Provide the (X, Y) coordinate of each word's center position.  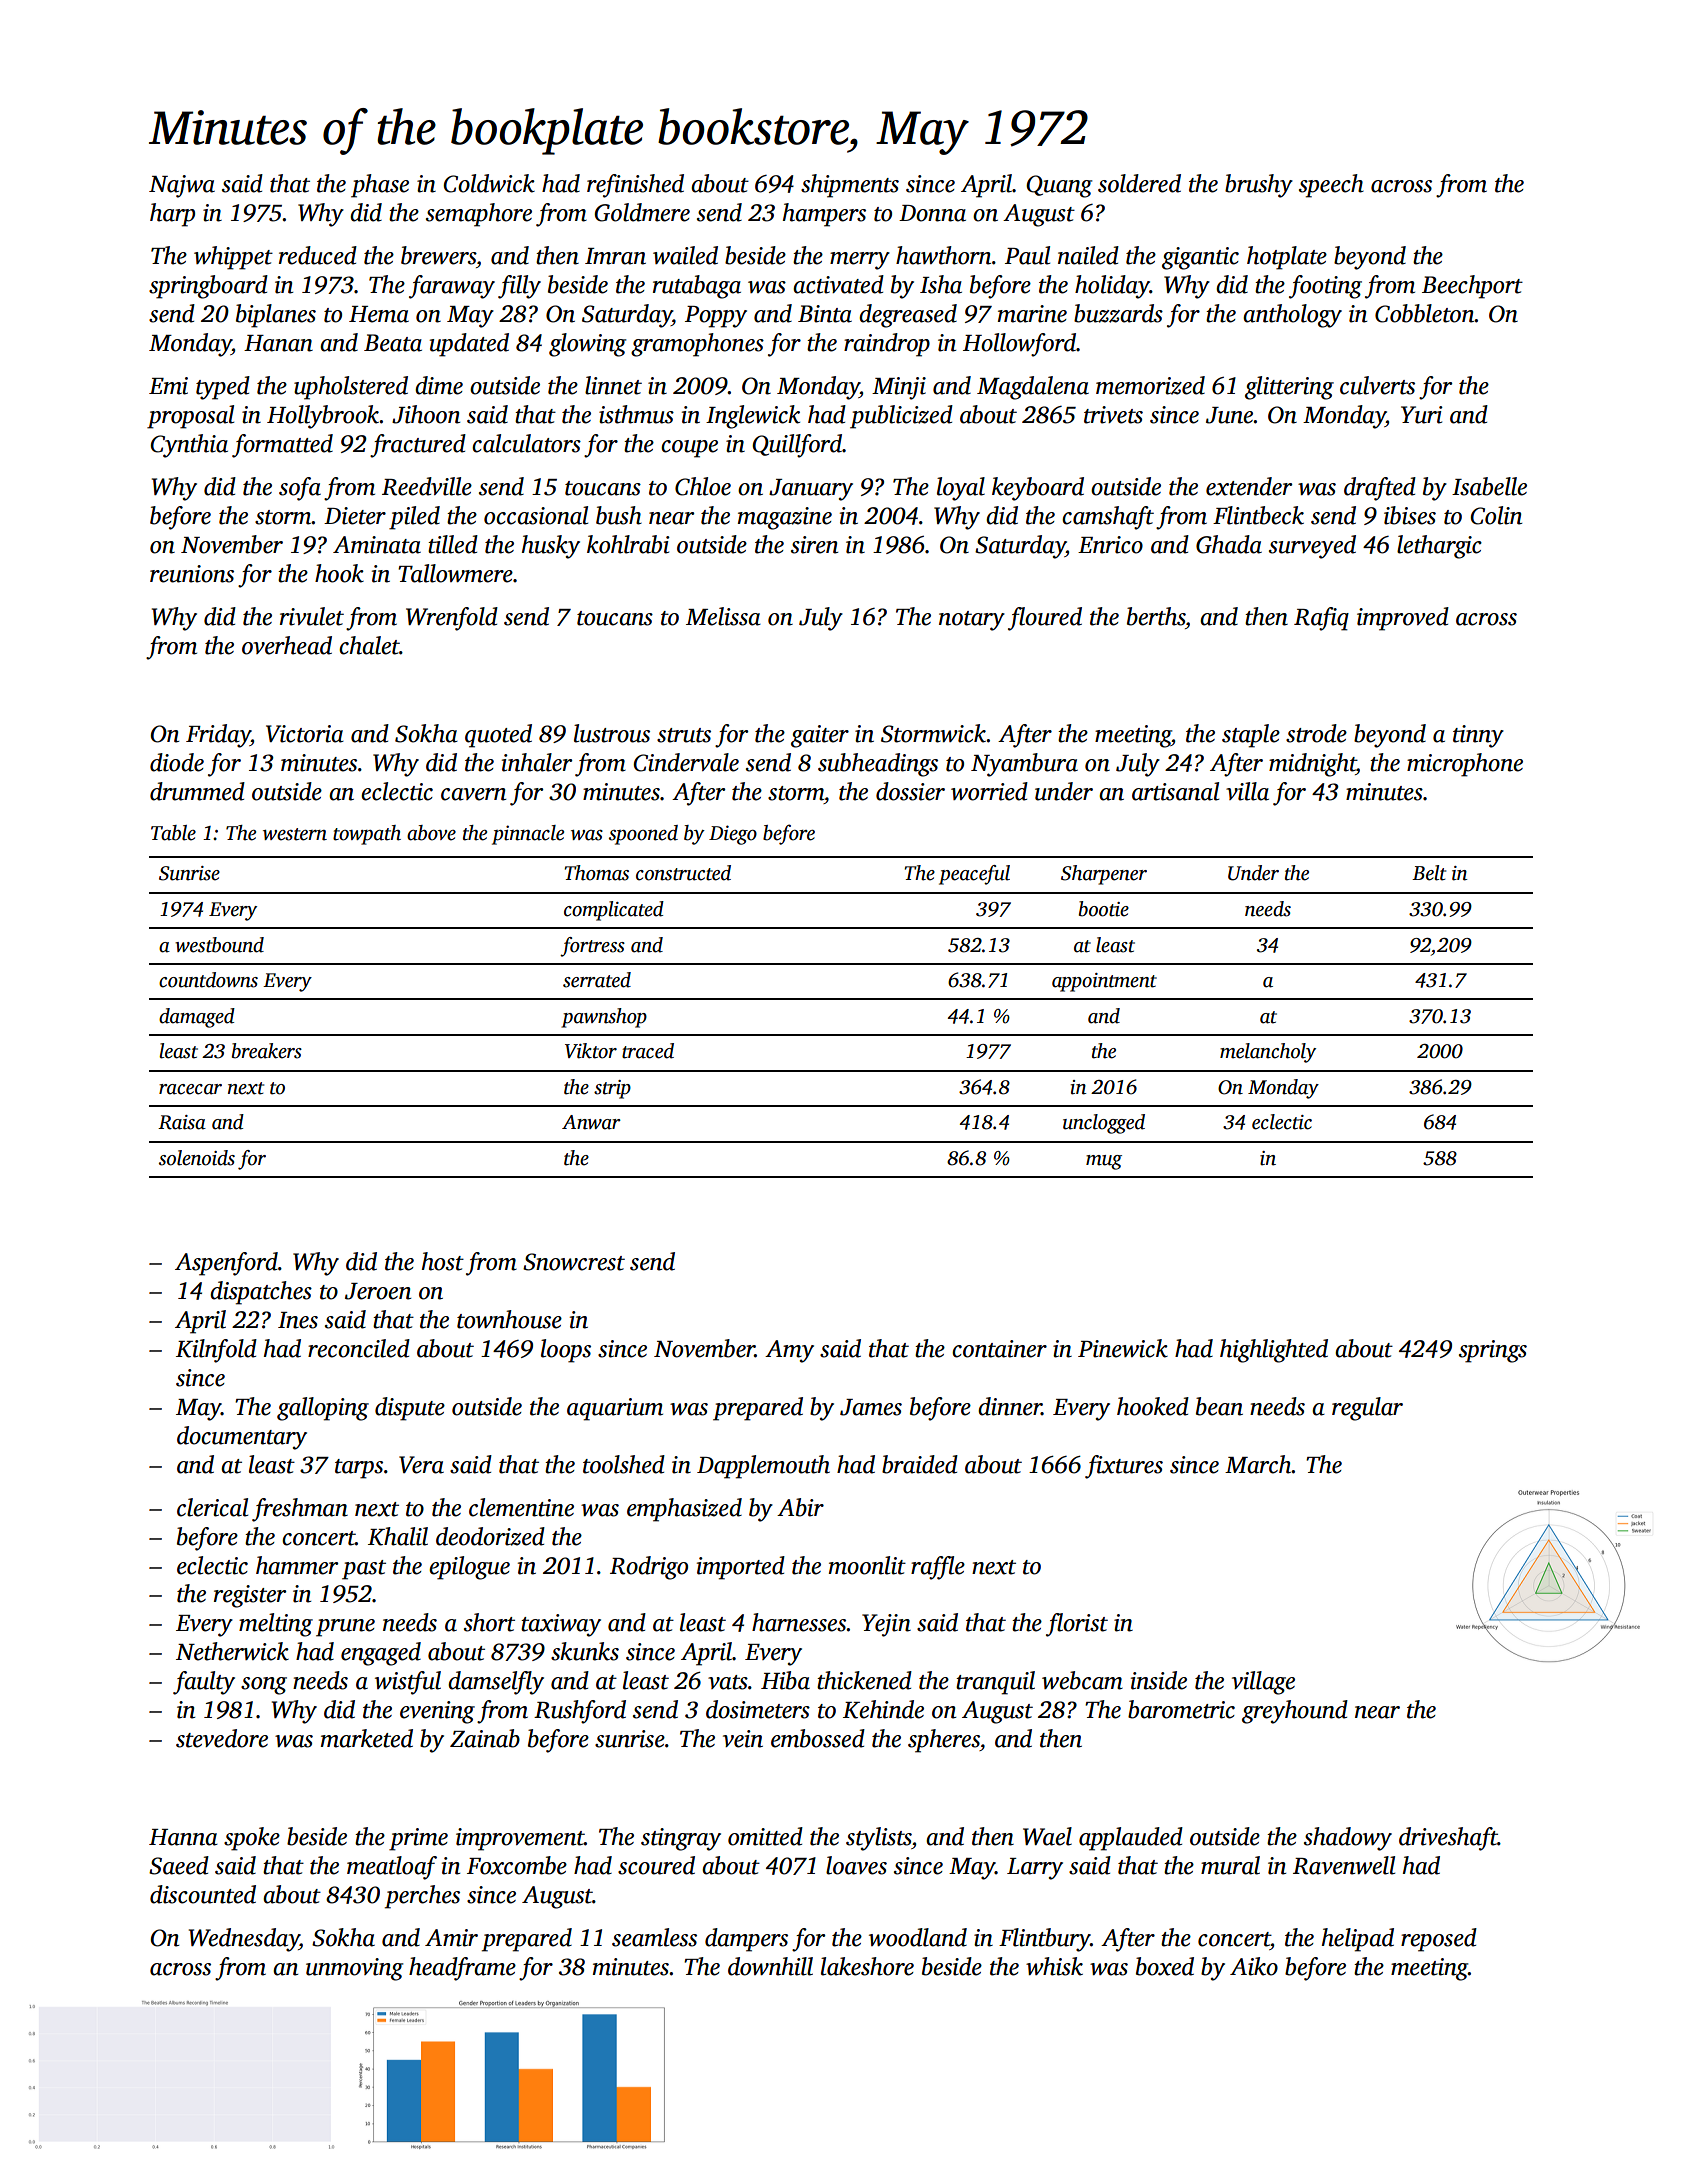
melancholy (1268, 1053)
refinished (635, 186)
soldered (1139, 183)
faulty (204, 1683)
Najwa (182, 186)
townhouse (509, 1319)
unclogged (1104, 1124)
